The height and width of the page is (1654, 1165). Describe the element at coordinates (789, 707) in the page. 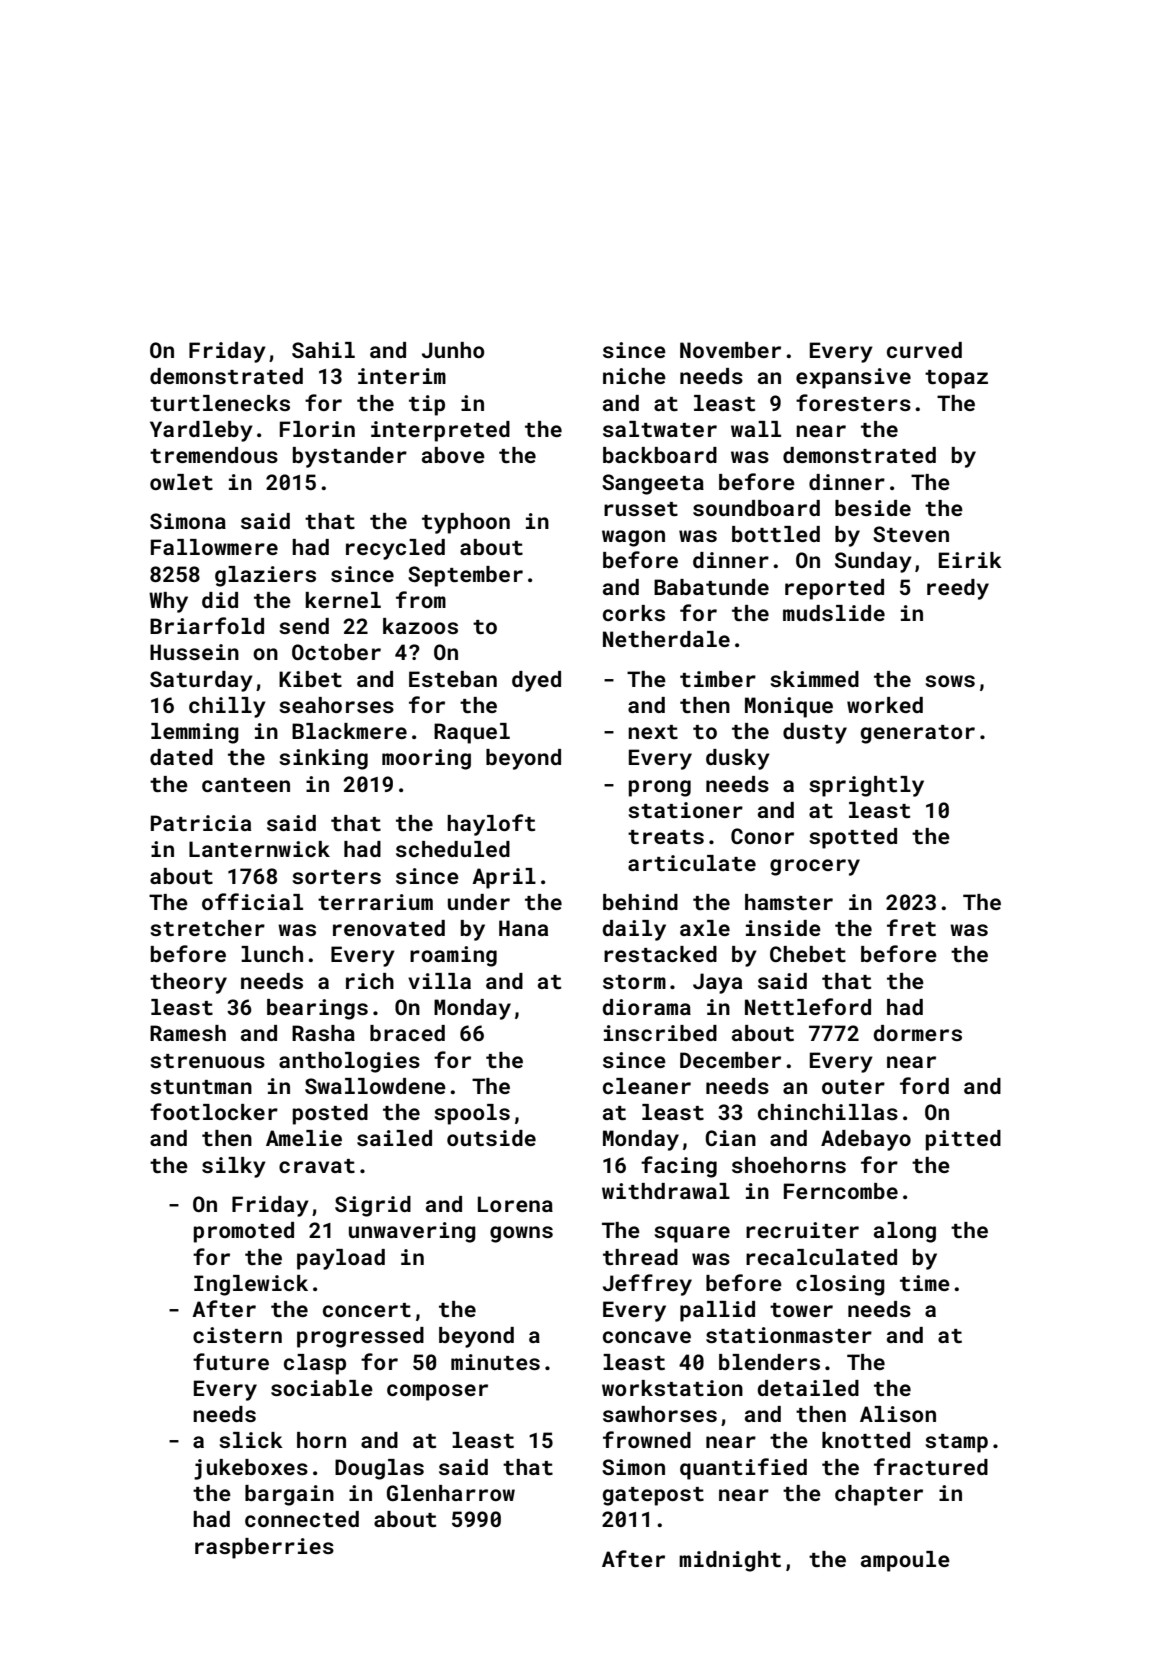

I see `Monique` at that location.
